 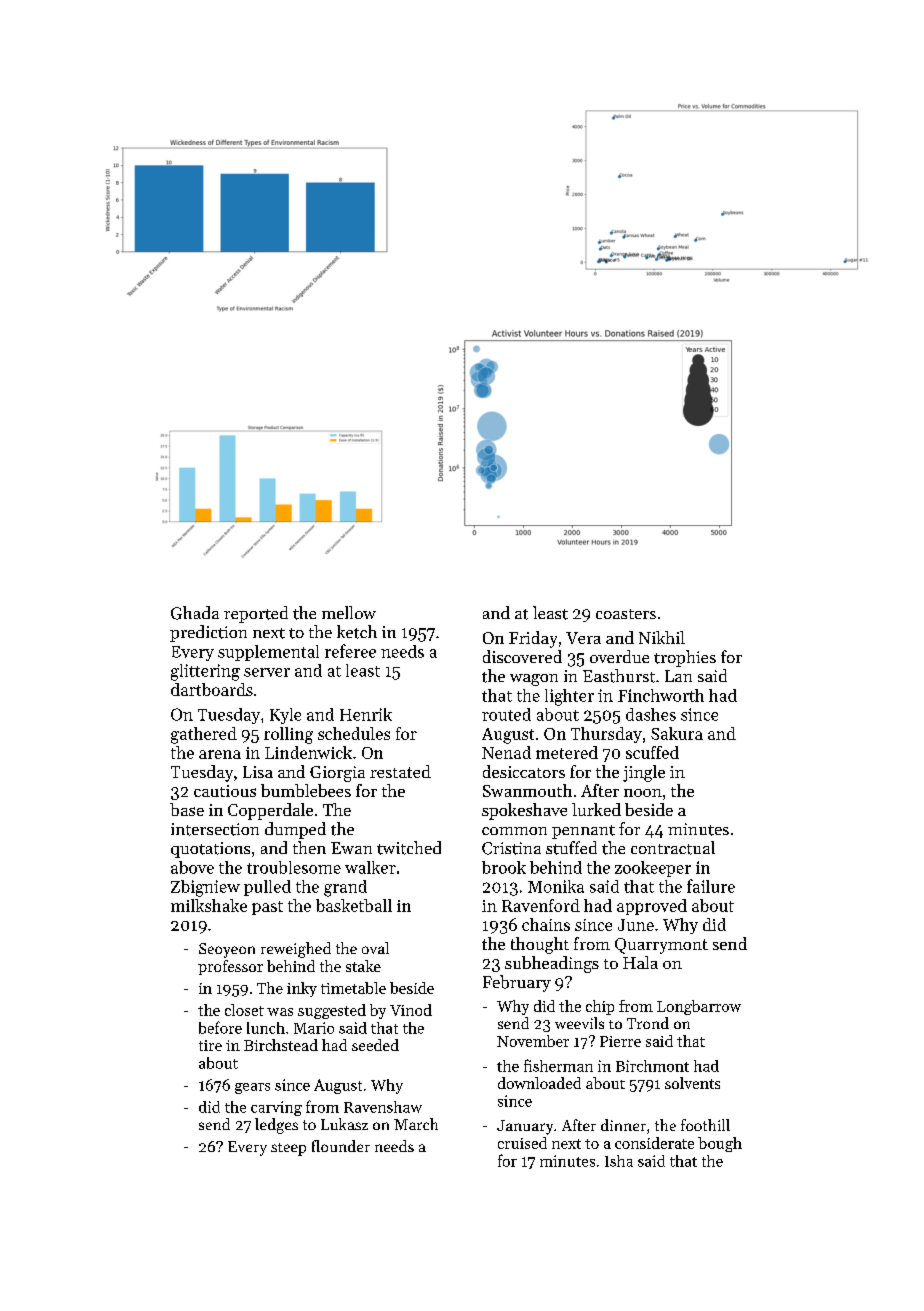 I want to click on Ravenshaw, so click(x=383, y=1107).
